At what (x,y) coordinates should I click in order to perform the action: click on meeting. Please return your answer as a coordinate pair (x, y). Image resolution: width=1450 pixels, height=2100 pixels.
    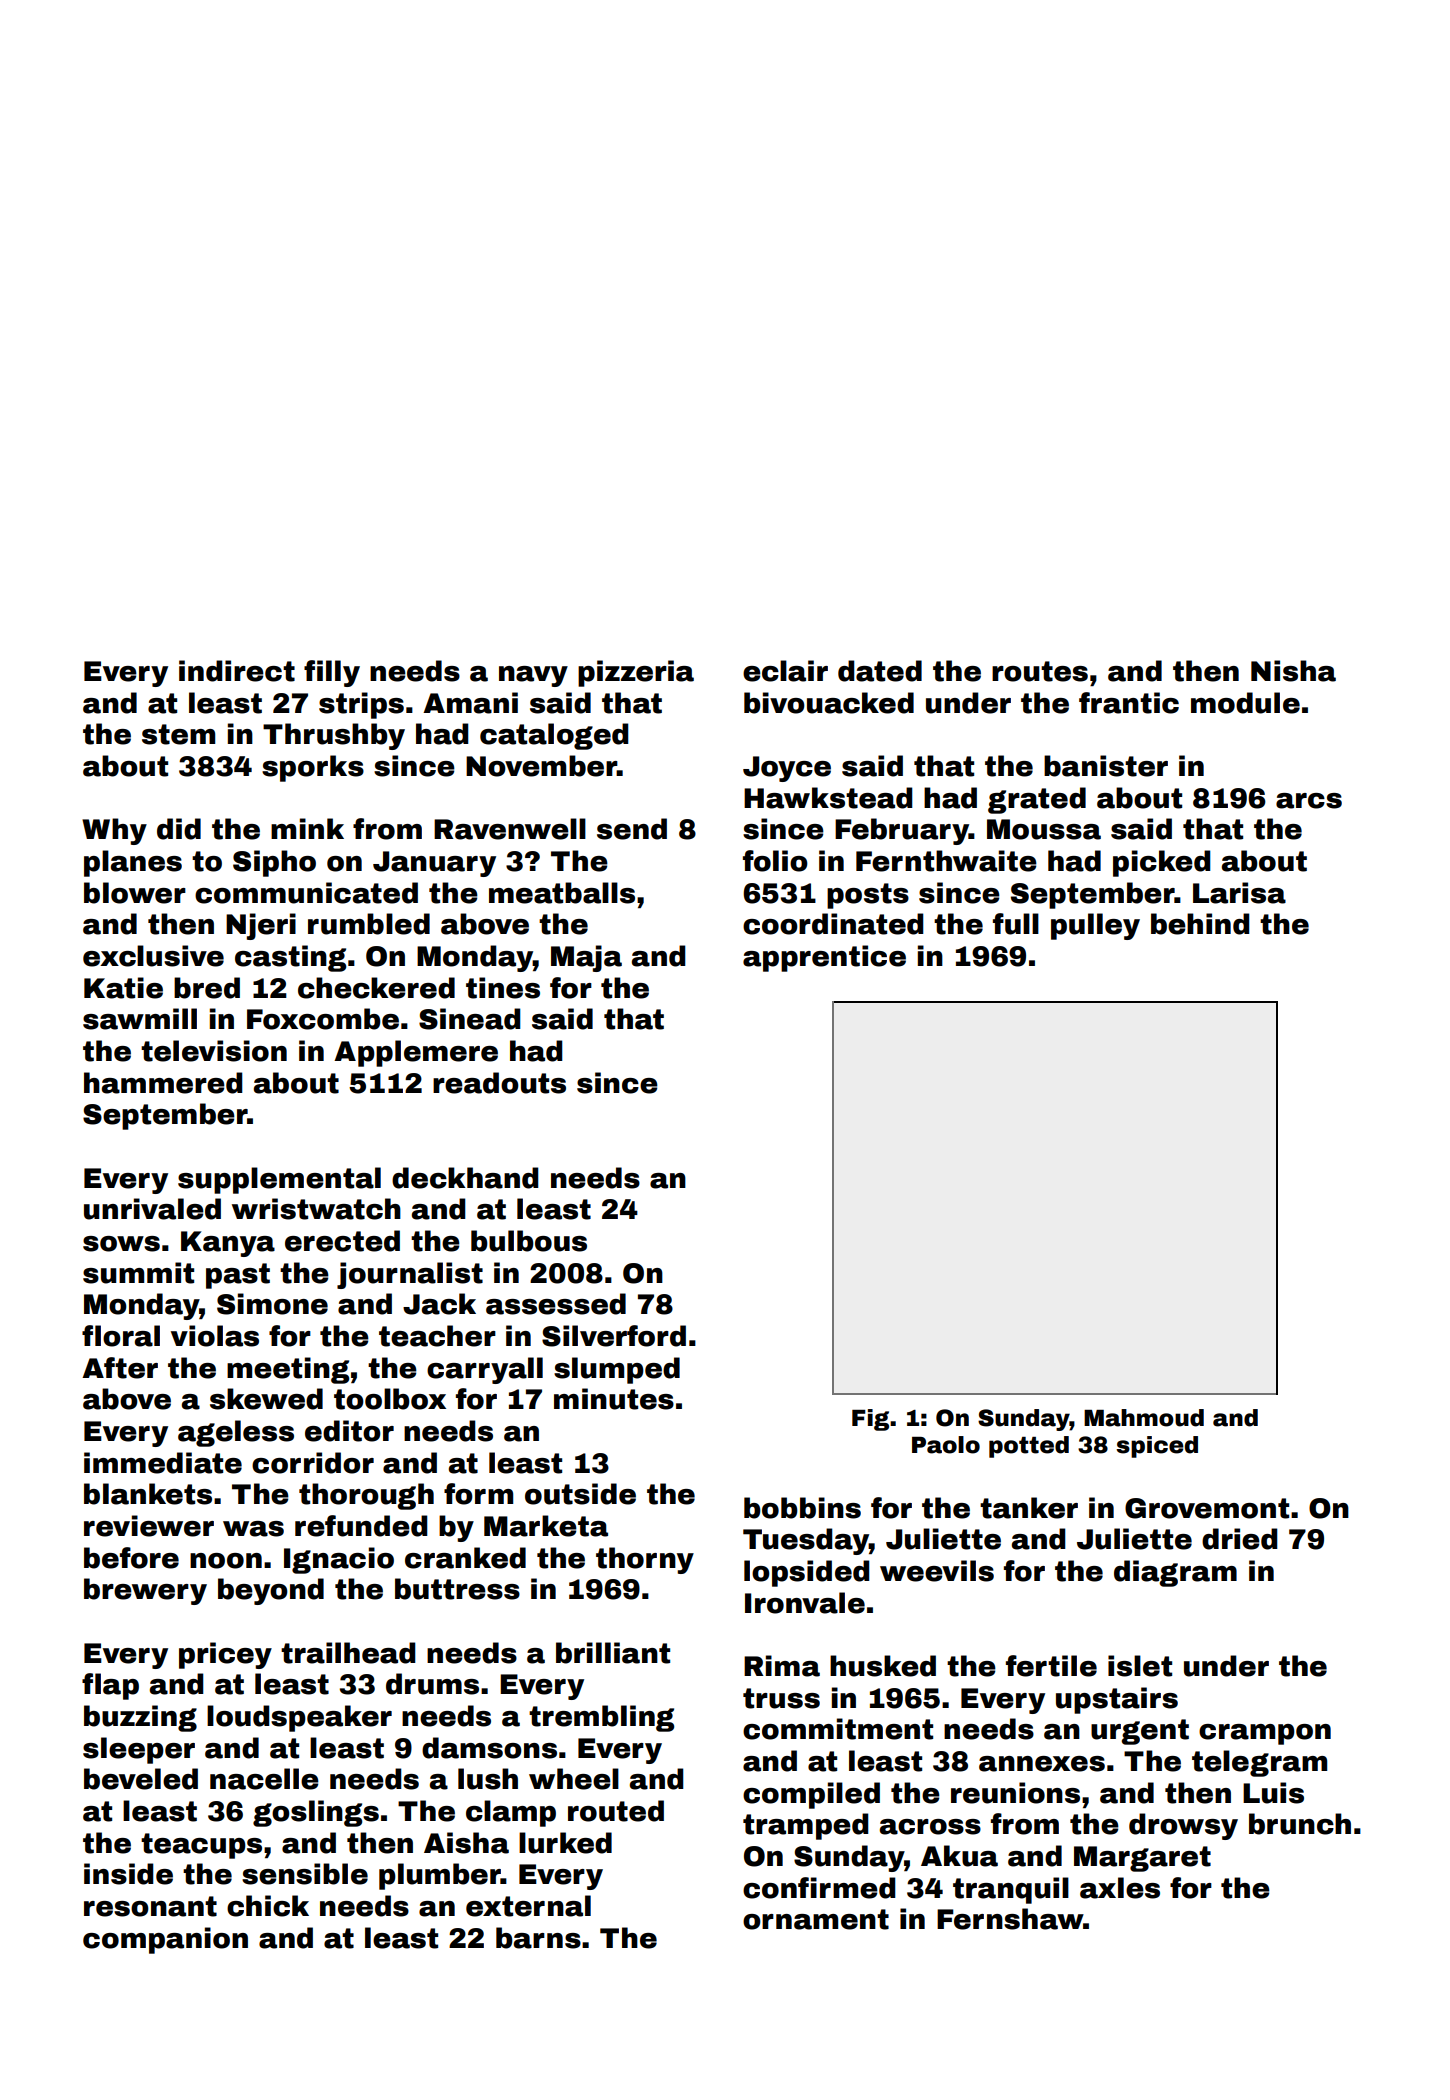
    Looking at the image, I should click on (288, 1370).
